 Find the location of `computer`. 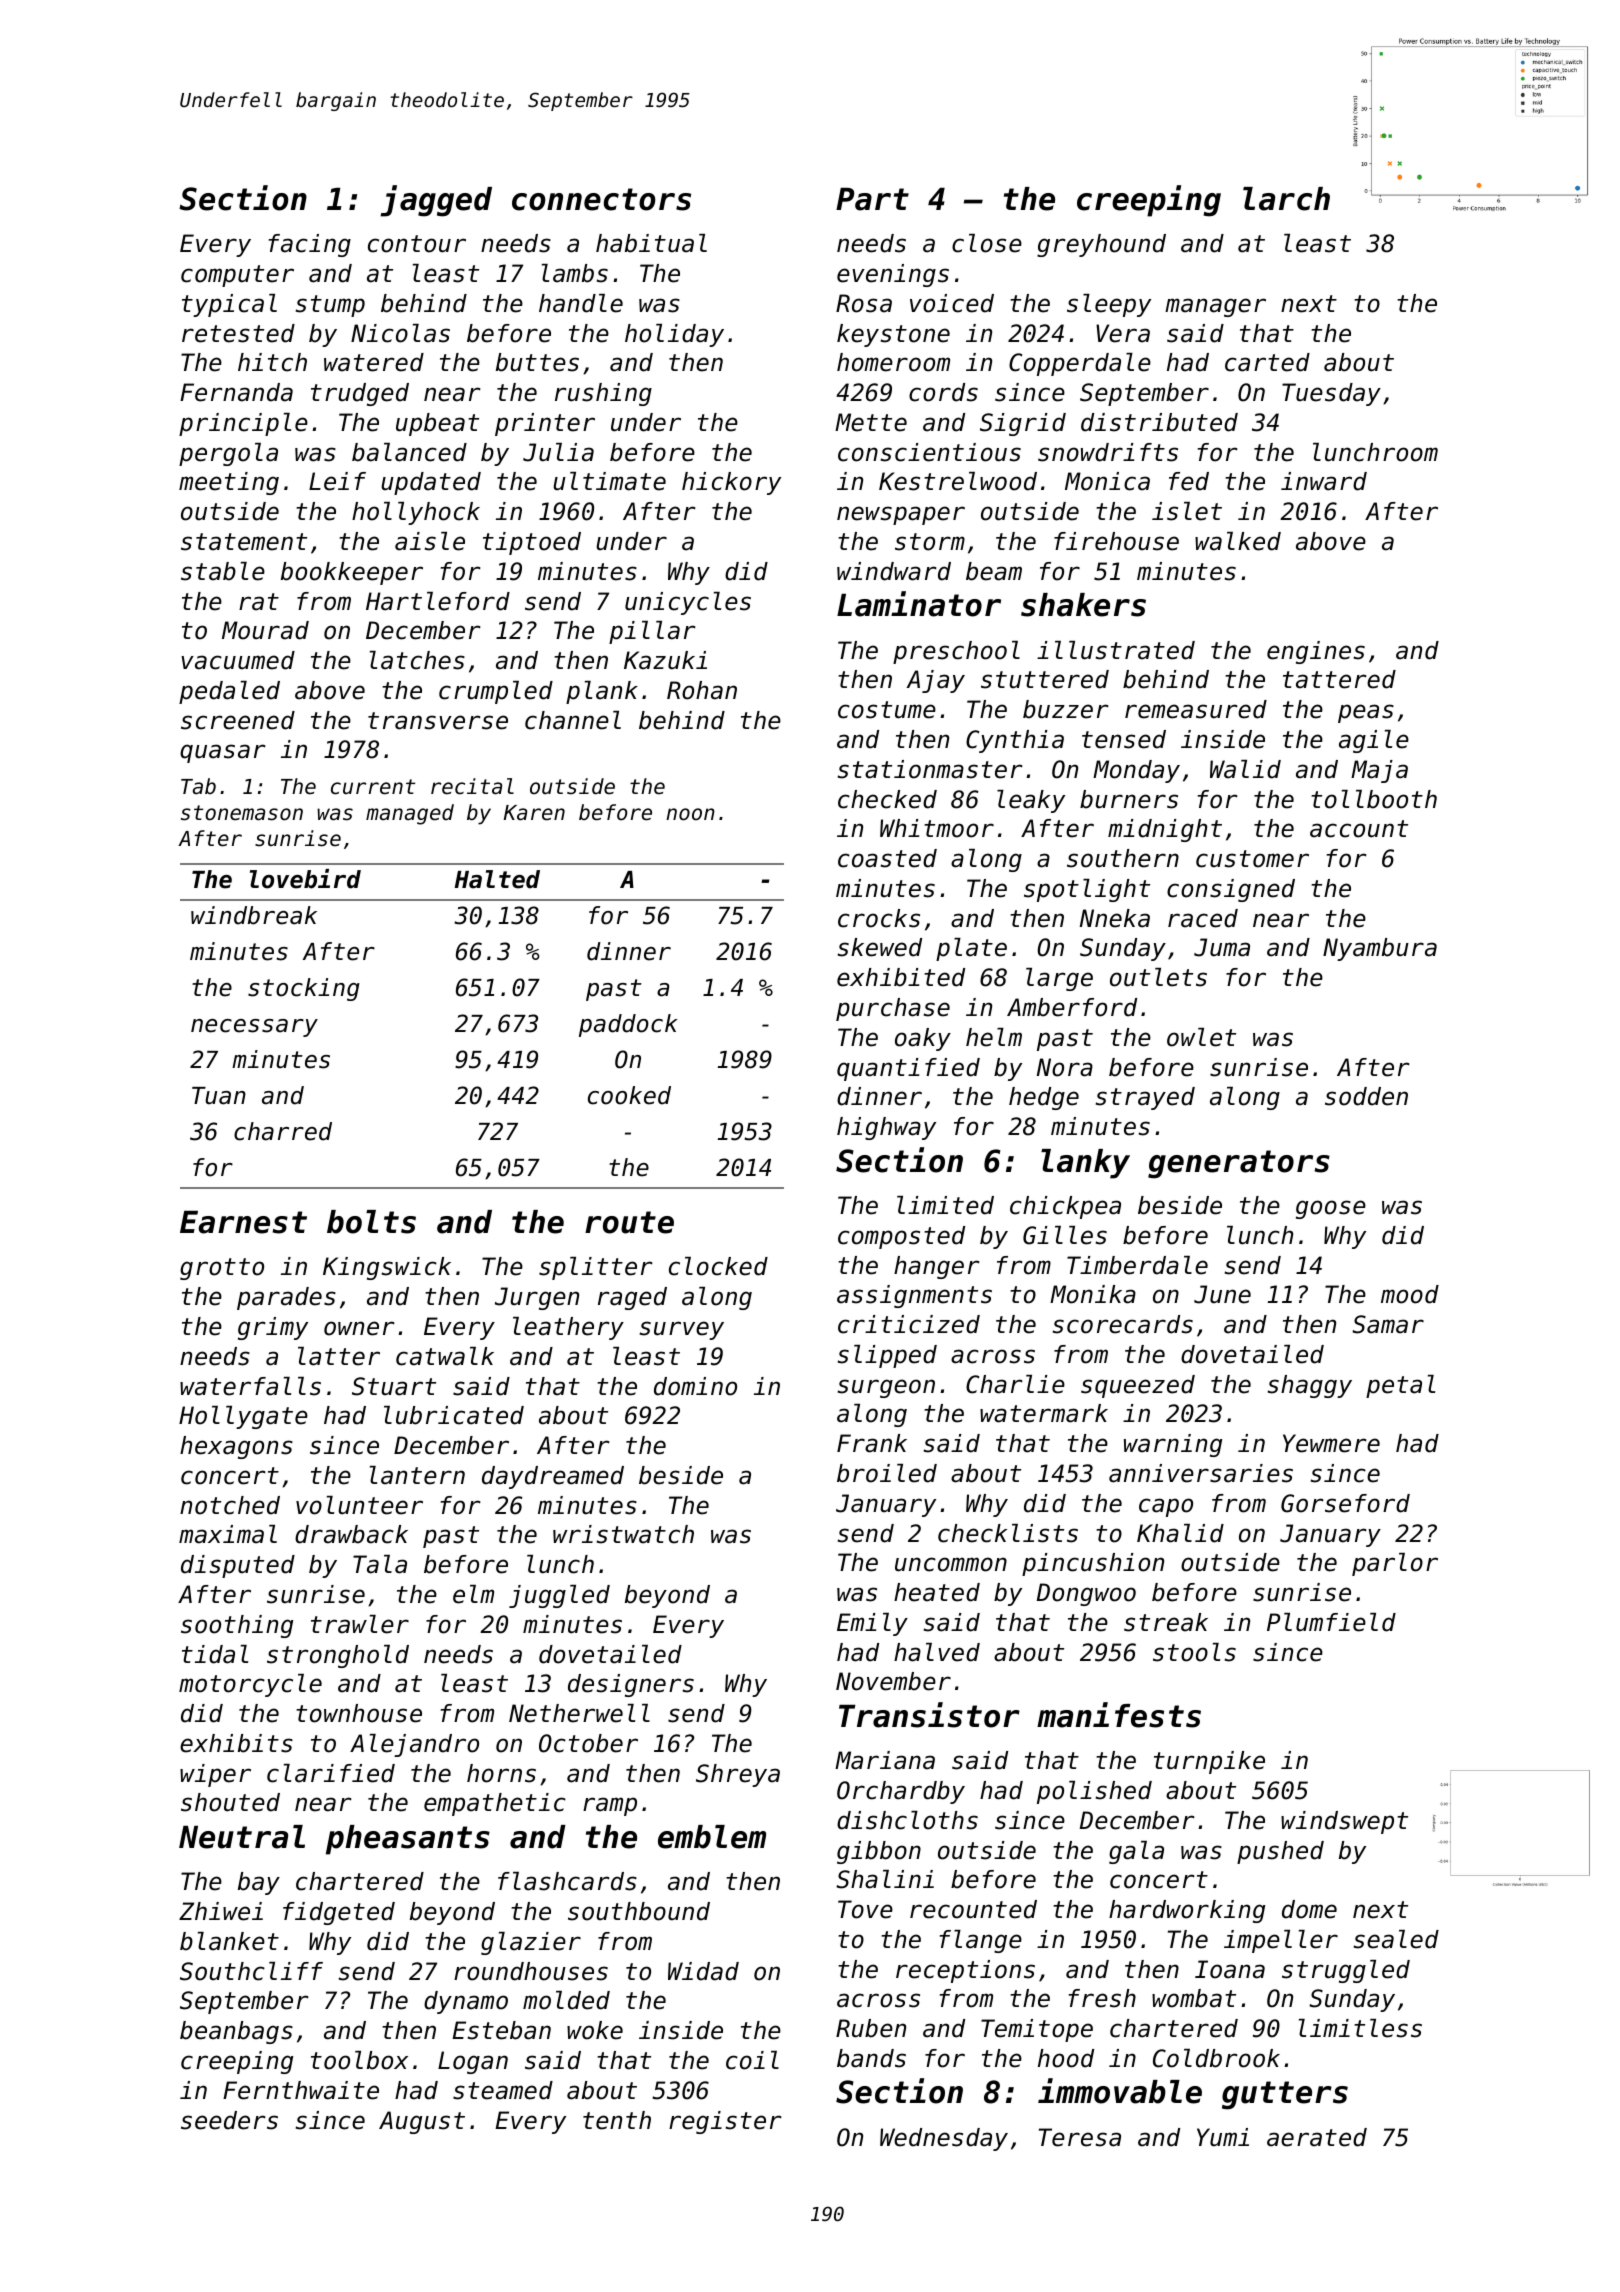

computer is located at coordinates (237, 276).
